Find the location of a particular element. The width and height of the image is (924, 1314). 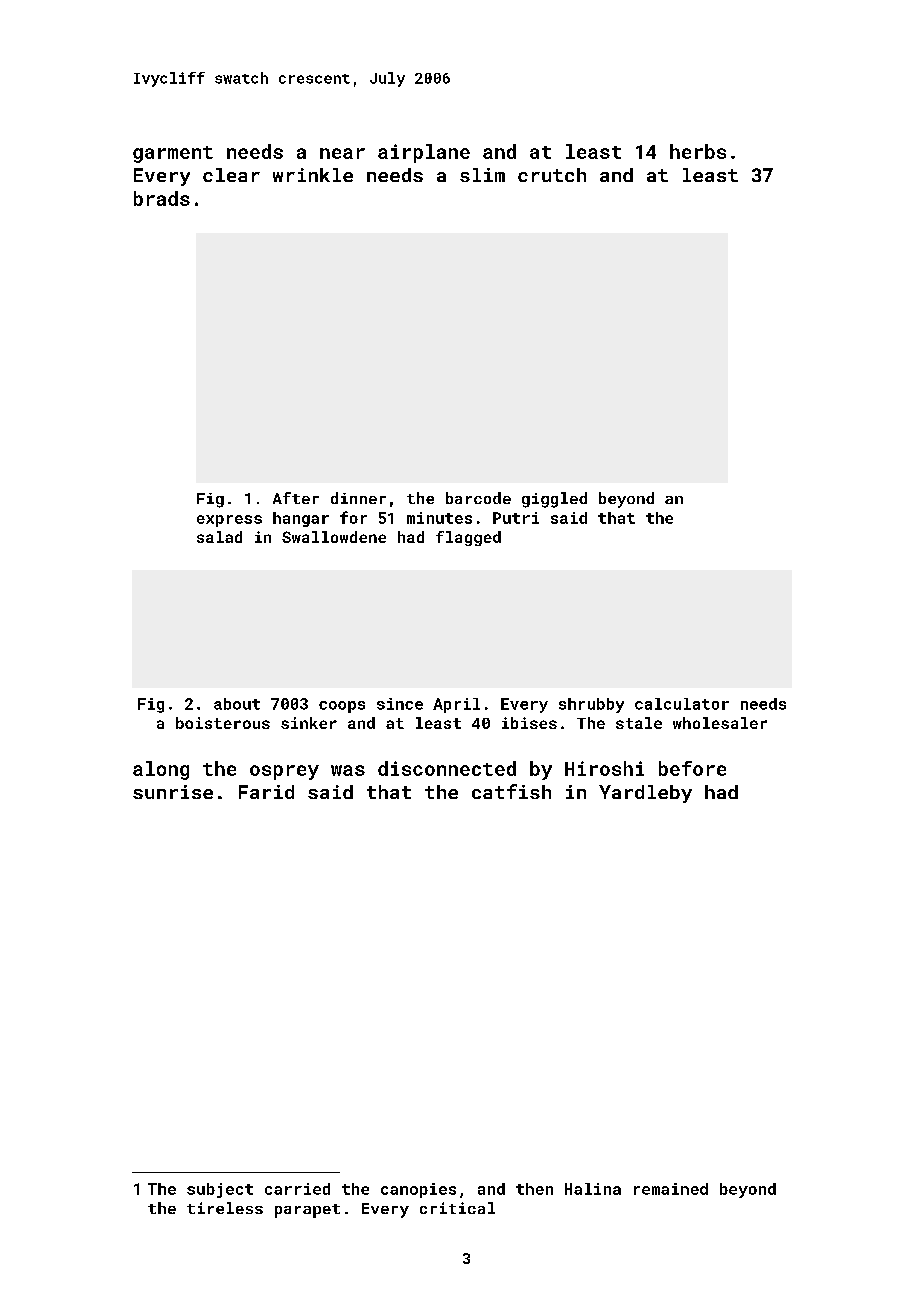

giggled is located at coordinates (554, 500).
